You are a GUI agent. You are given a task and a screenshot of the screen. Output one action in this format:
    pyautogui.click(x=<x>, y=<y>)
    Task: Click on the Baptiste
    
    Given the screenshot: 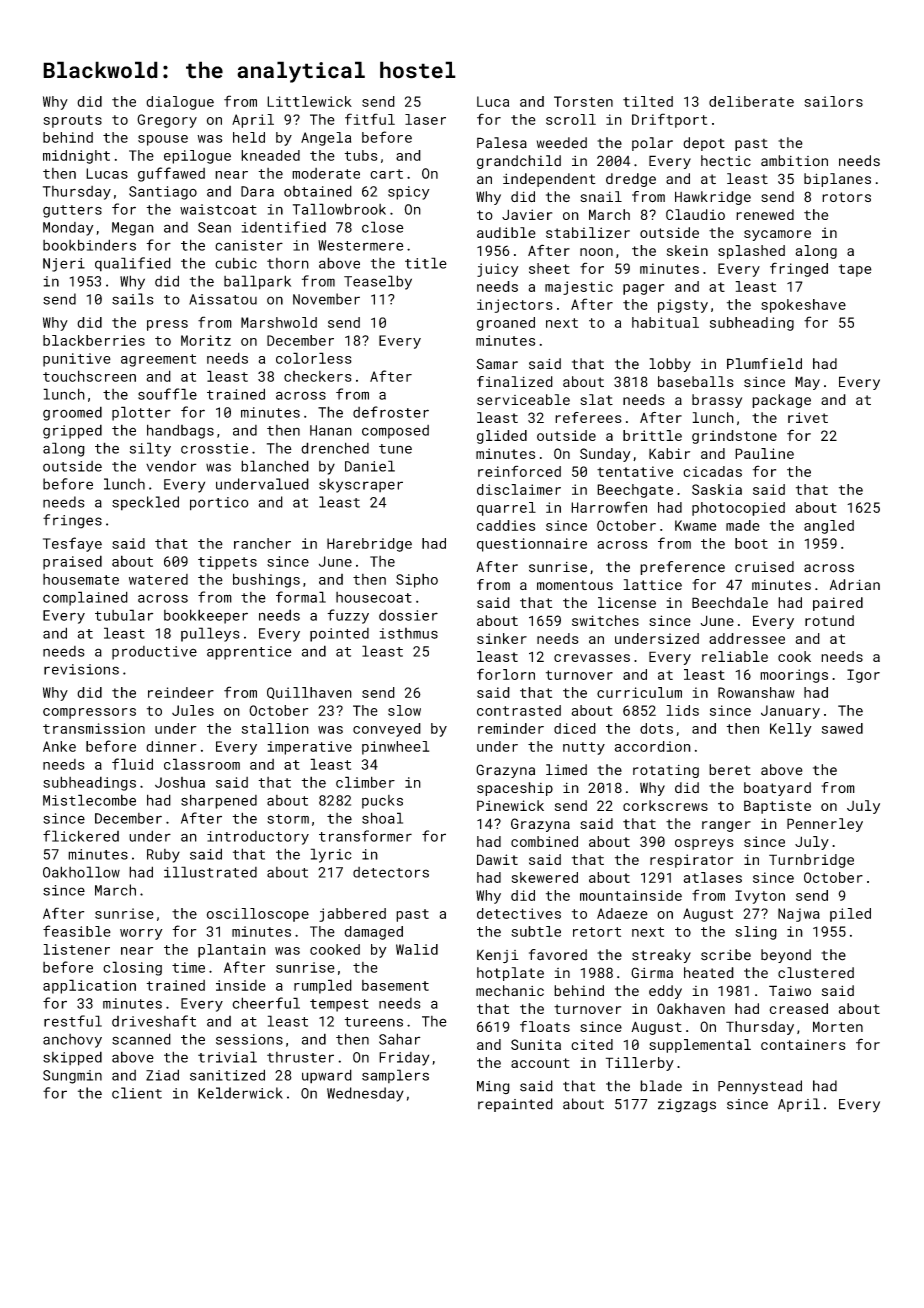 What is the action you would take?
    pyautogui.click(x=777, y=807)
